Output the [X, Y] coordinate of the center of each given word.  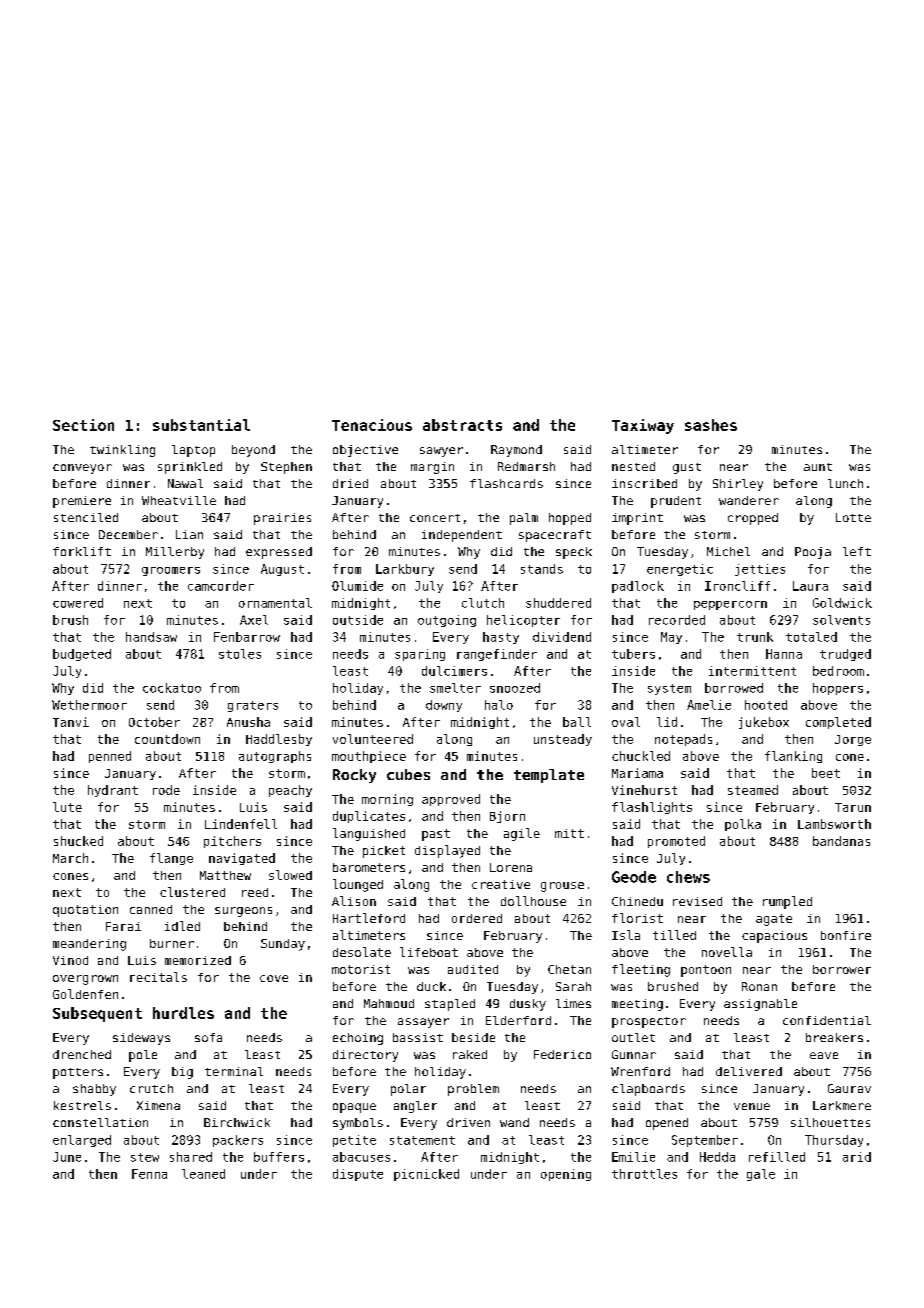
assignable [760, 1005]
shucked [78, 841]
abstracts [462, 425]
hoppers [838, 689]
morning [387, 800]
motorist [361, 969]
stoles [240, 654]
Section [83, 425]
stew [145, 1157]
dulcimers [454, 671]
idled [182, 926]
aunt [818, 467]
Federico [562, 1054]
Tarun [853, 807]
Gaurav [849, 1088]
